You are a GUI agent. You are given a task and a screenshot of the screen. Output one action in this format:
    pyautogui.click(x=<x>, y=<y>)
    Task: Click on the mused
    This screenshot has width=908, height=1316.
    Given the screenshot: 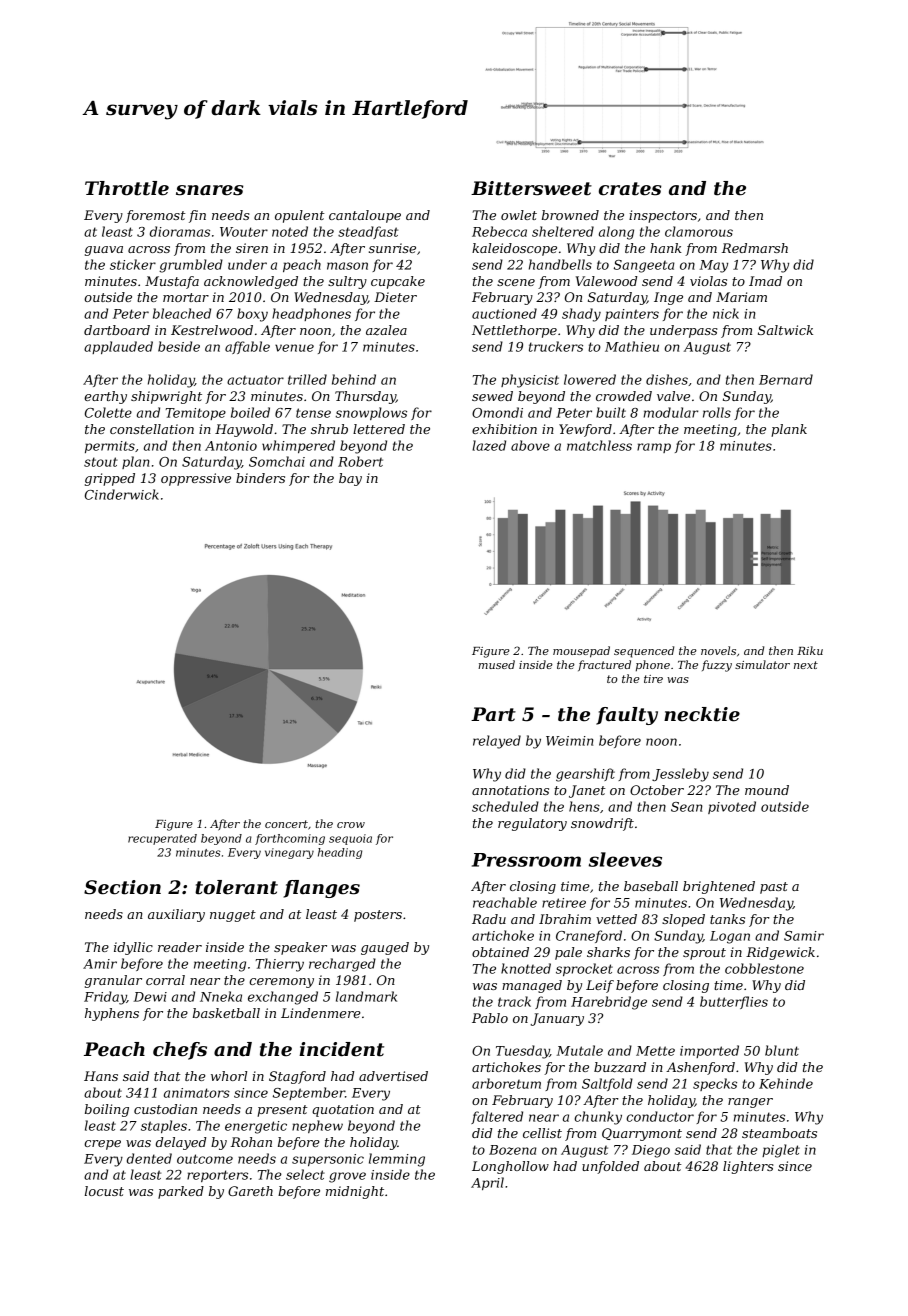 What is the action you would take?
    pyautogui.click(x=496, y=664)
